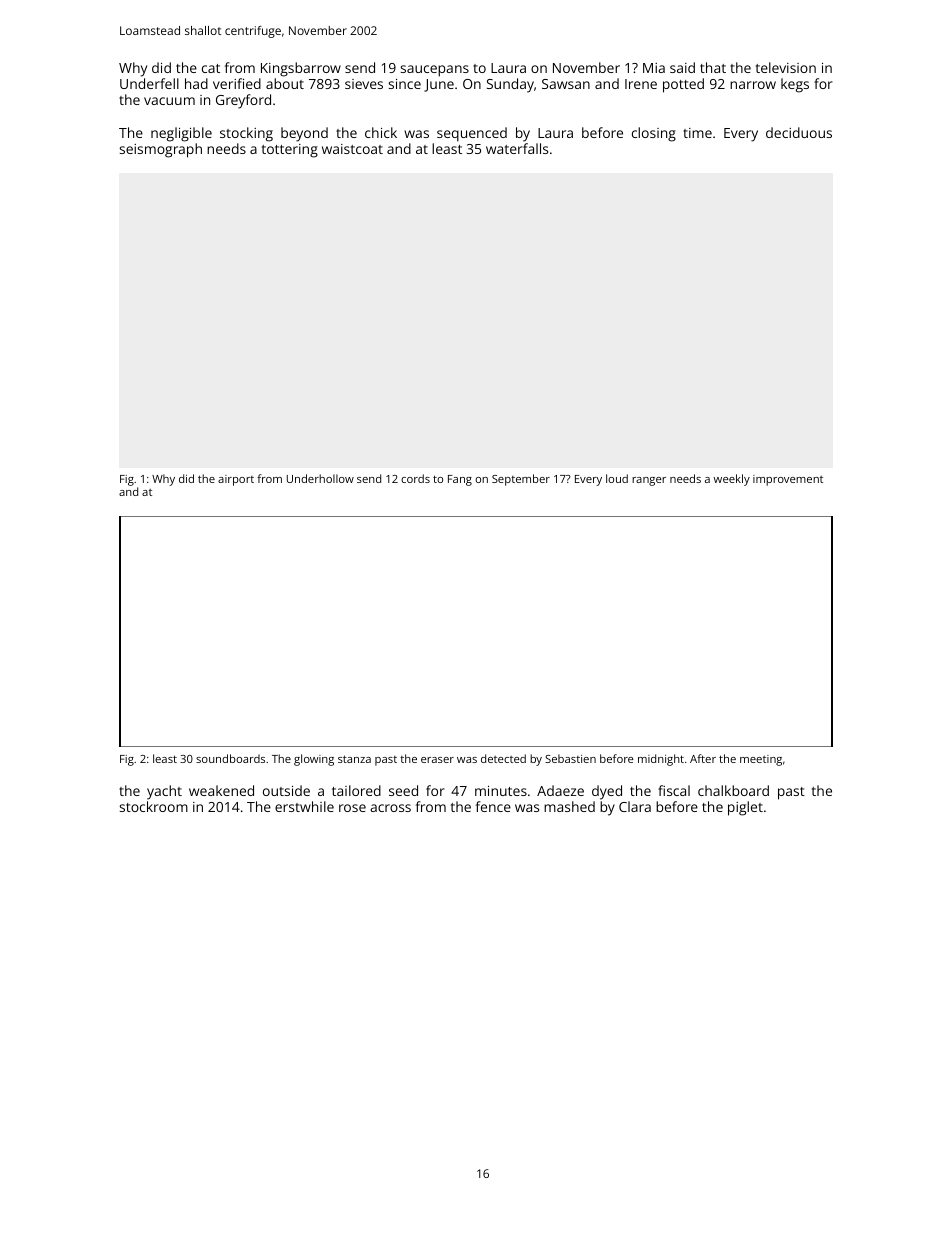  What do you see at coordinates (352, 149) in the screenshot?
I see `waistcoat` at bounding box center [352, 149].
